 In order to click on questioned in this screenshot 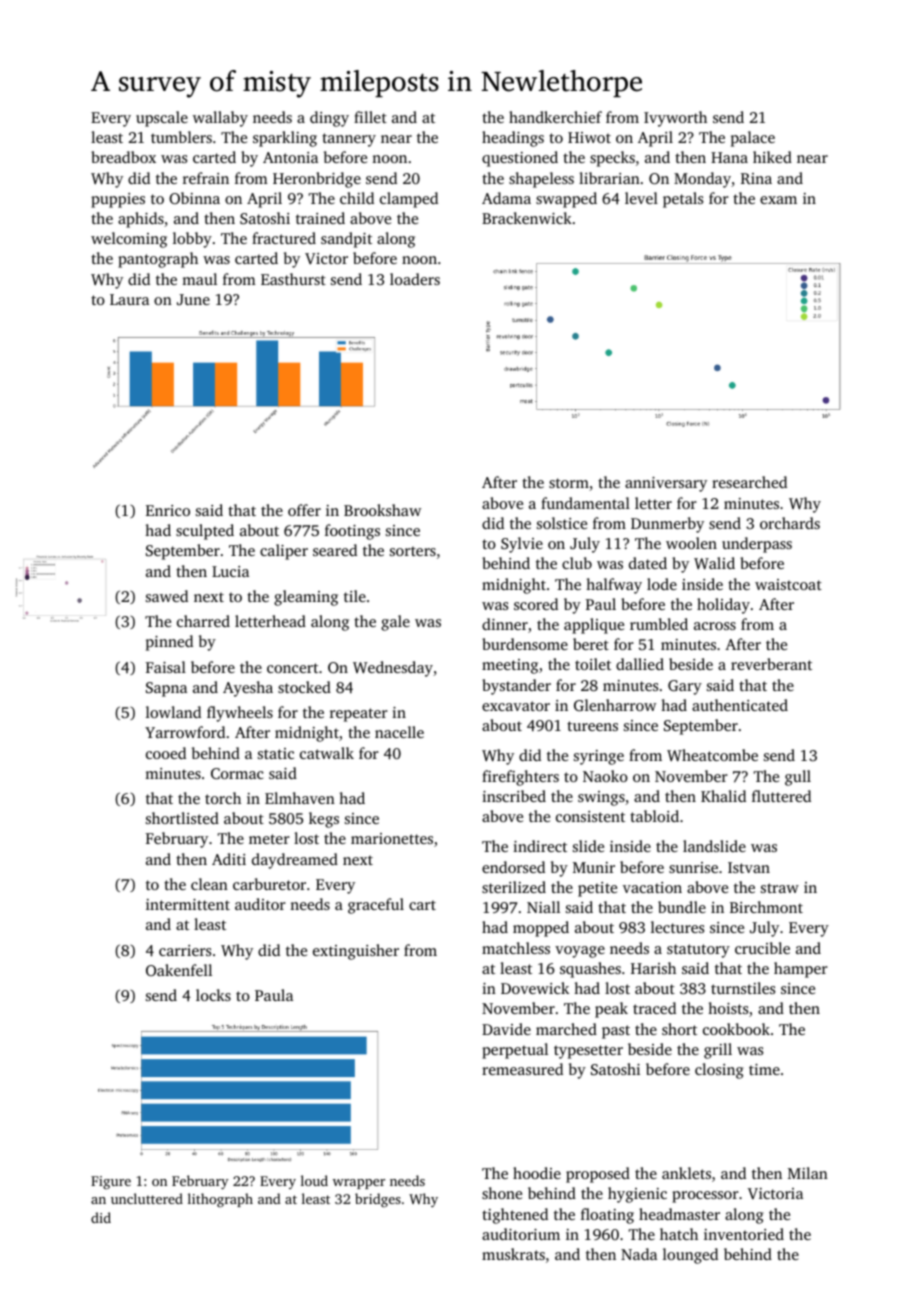, I will do `click(520, 159)`.
